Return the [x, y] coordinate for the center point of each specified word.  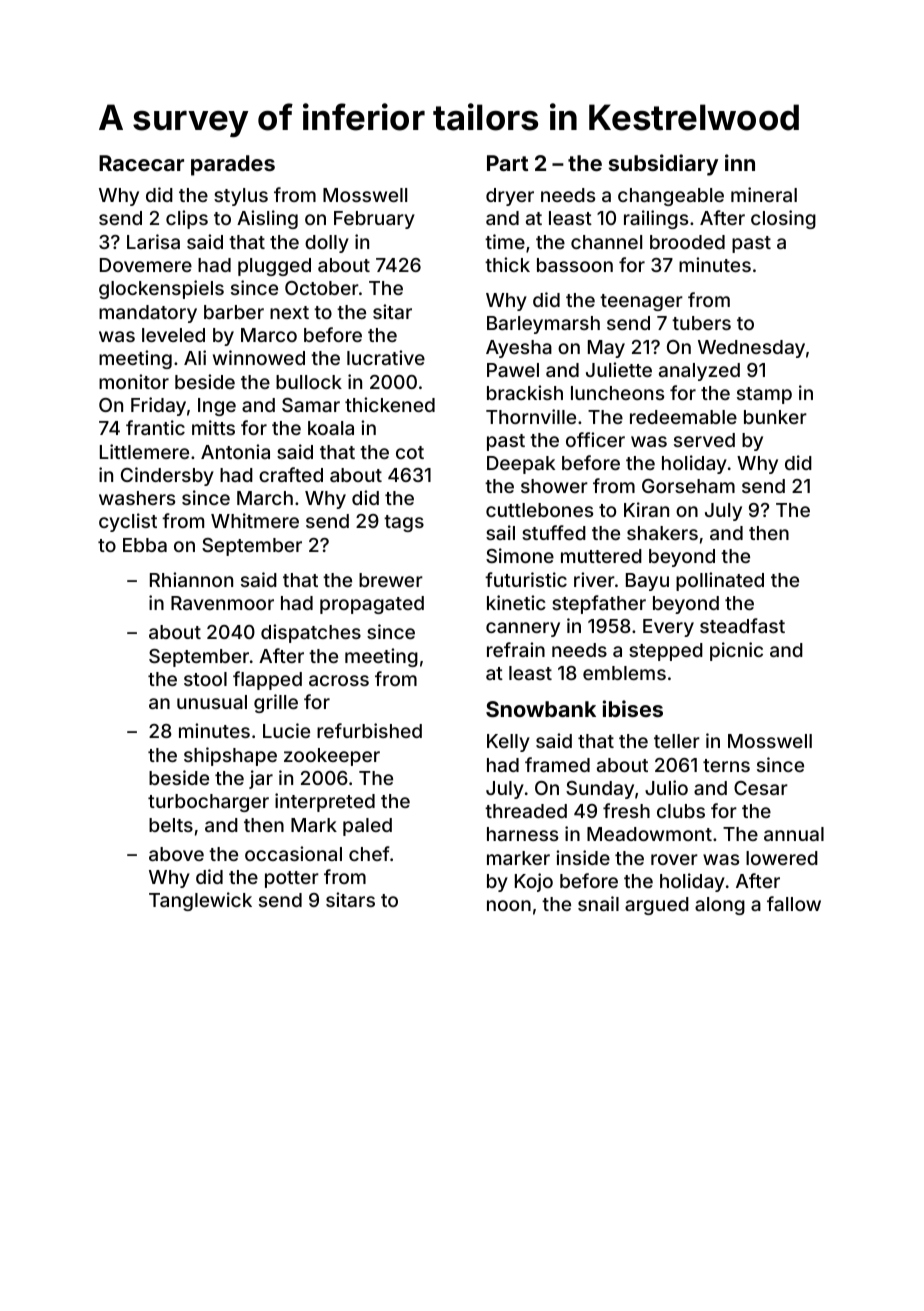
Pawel [513, 370]
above [176, 854]
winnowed [259, 357]
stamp [764, 395]
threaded [526, 811]
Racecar [141, 163]
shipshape [230, 756]
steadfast [742, 625]
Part [507, 163]
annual [794, 834]
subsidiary [663, 165]
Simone [520, 555]
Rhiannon [191, 579]
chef [369, 853]
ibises [633, 708]
